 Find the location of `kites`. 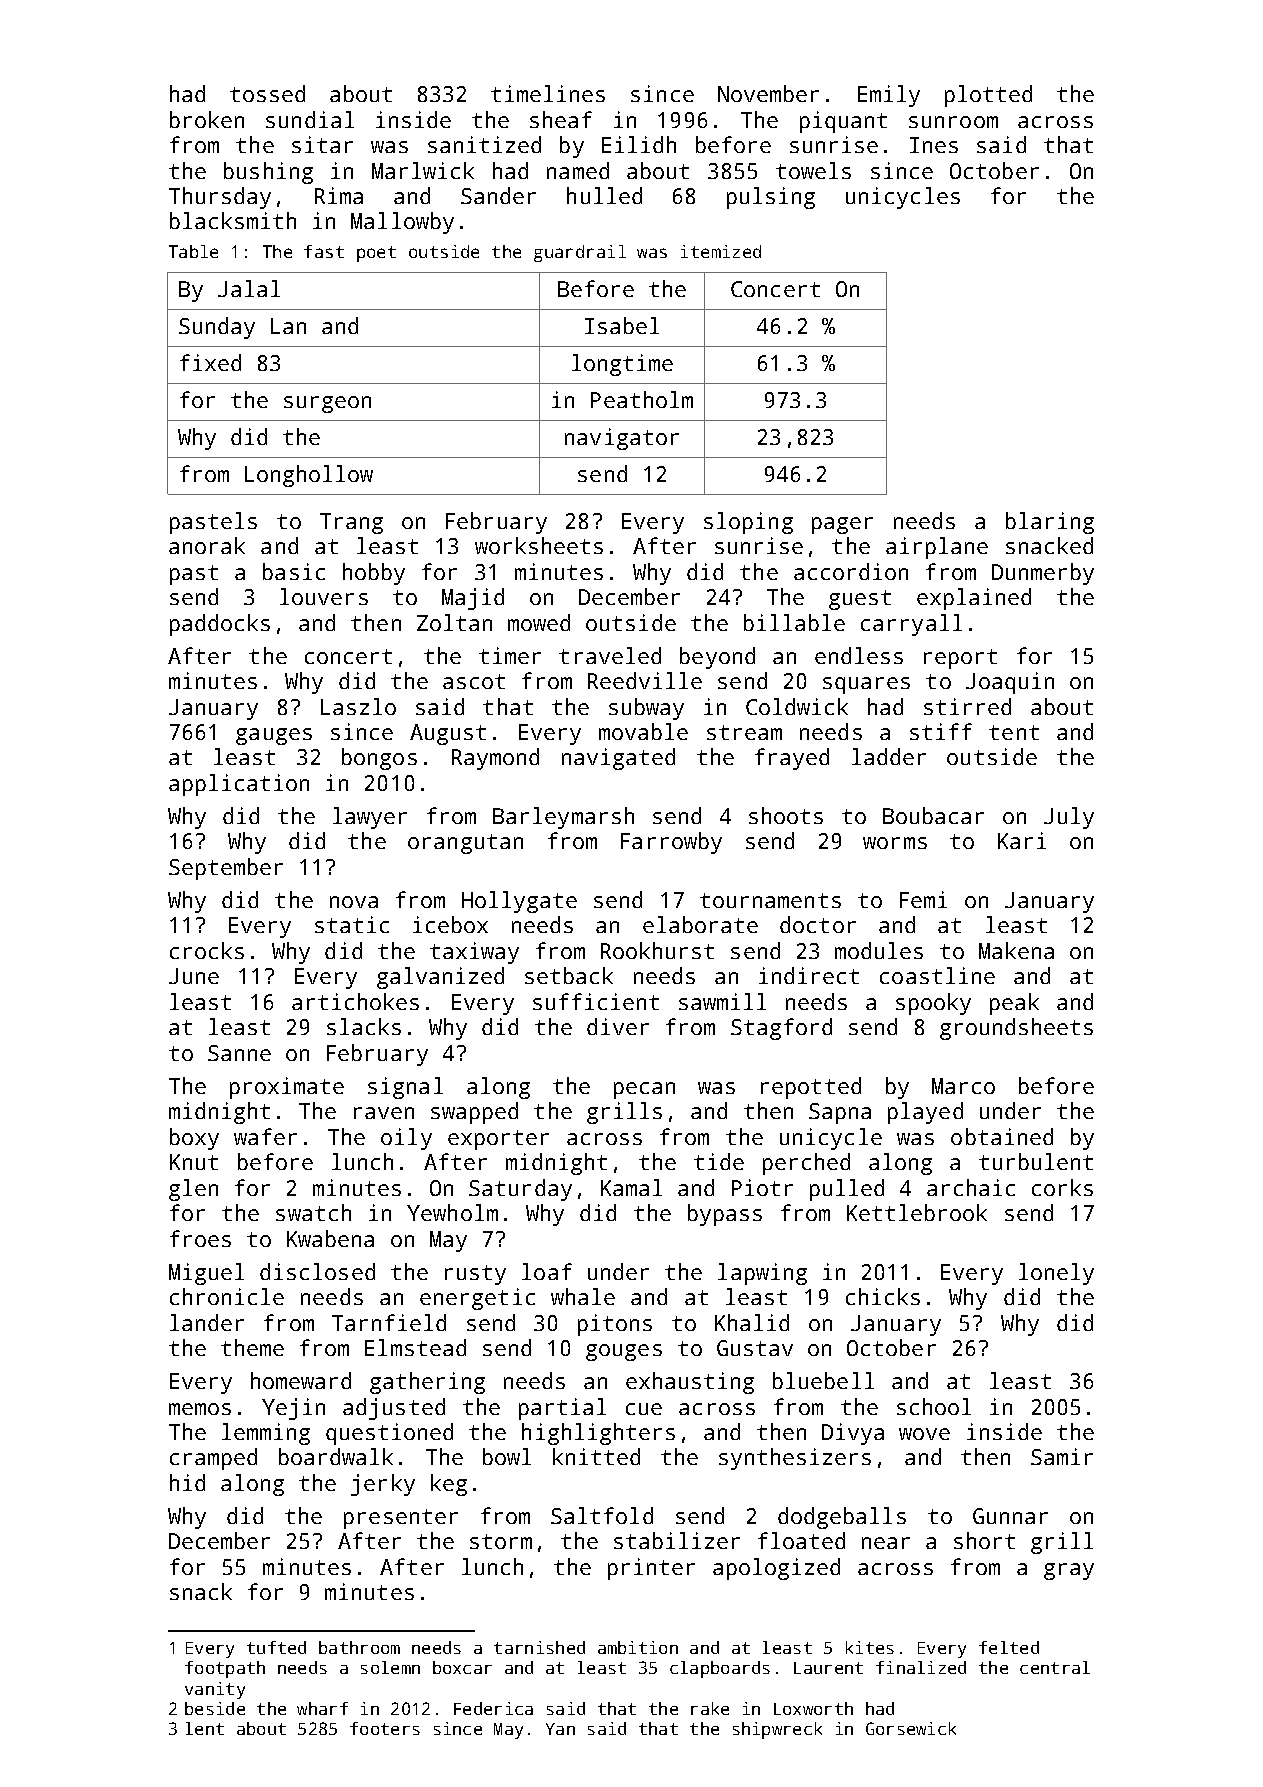

kites is located at coordinates (870, 1647).
